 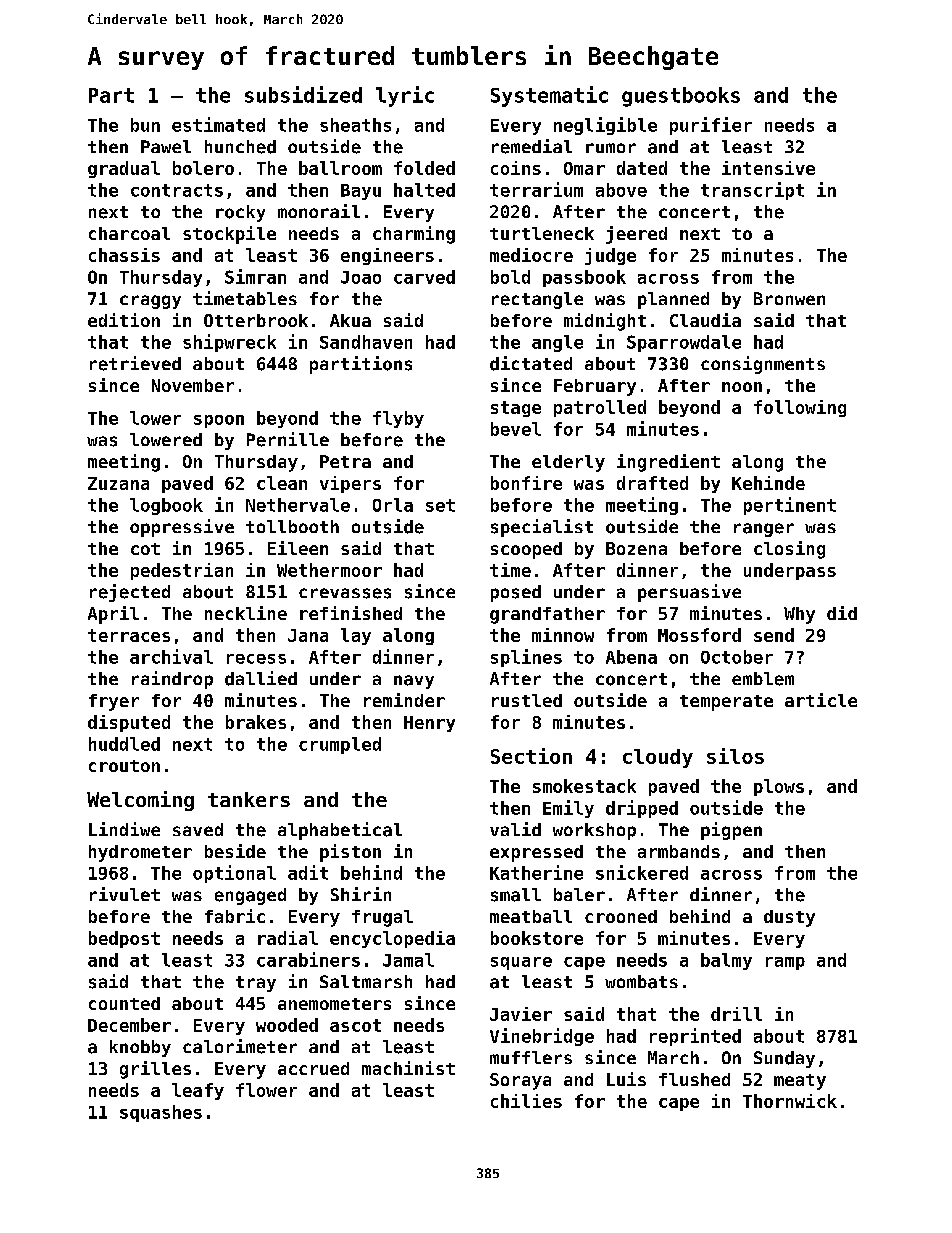 I want to click on bonfire, so click(x=526, y=483).
